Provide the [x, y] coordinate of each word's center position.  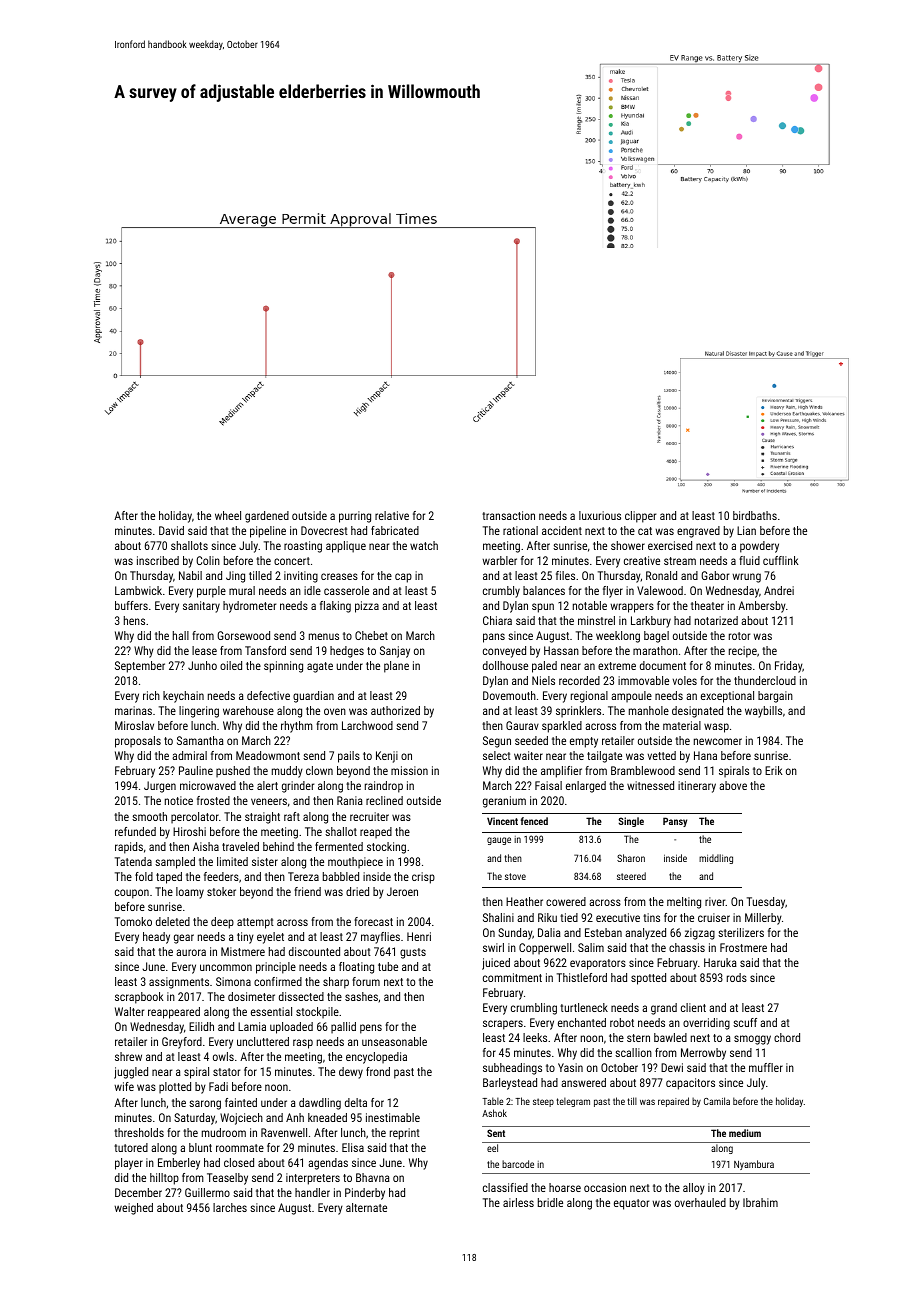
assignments [179, 983]
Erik [774, 770]
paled [544, 667]
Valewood [660, 590]
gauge [499, 841]
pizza [367, 607]
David [171, 530]
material [682, 725]
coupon [132, 894]
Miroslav [134, 725]
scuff [745, 1022]
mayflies [380, 938]
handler [312, 1192]
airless [518, 1202]
